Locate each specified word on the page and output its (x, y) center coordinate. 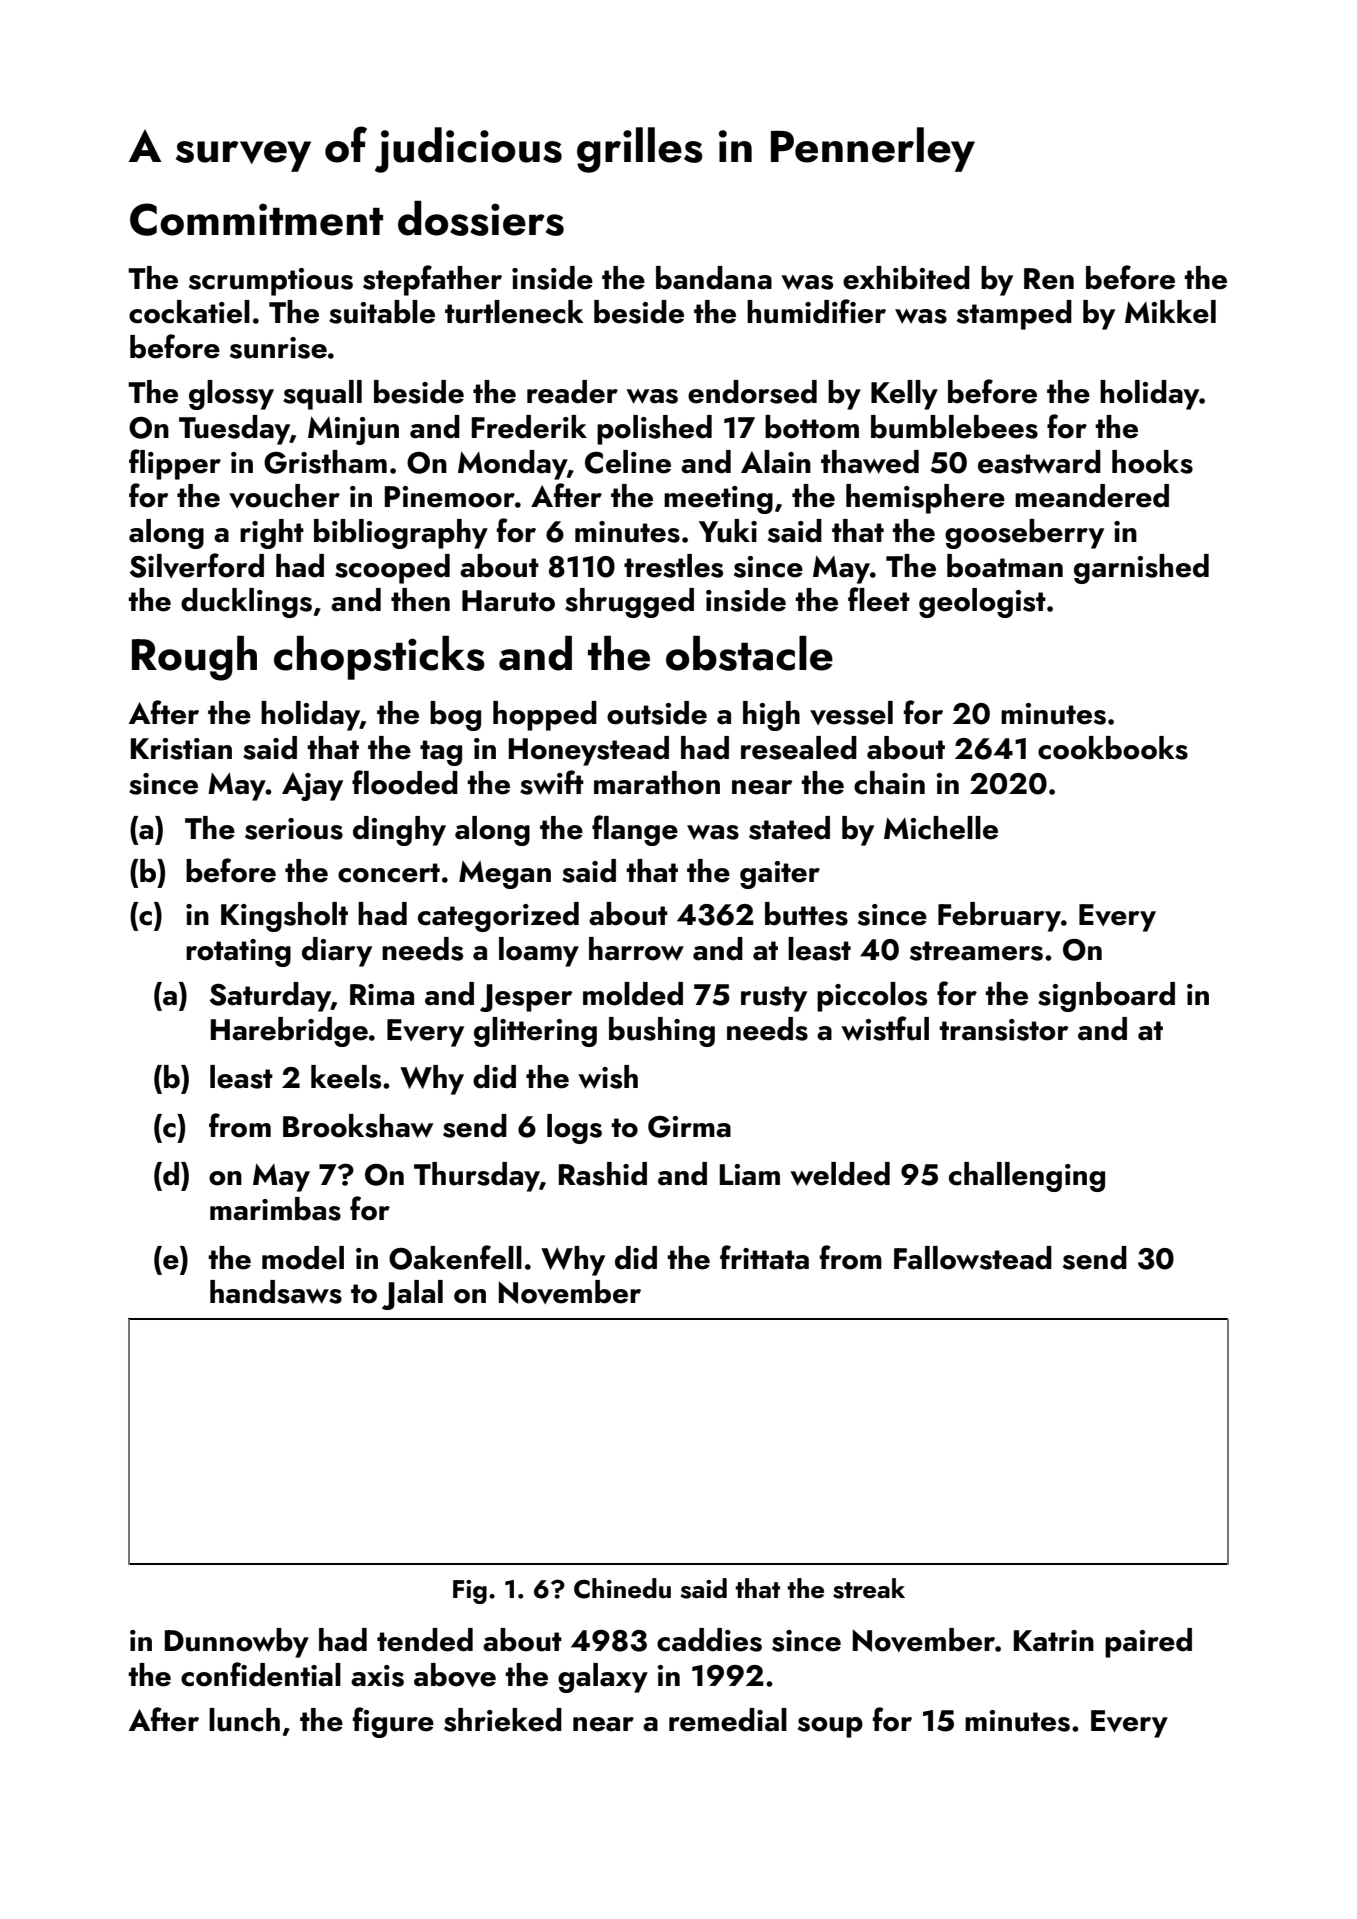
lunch (244, 1720)
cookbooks (1113, 748)
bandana (714, 278)
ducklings (246, 603)
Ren (1049, 279)
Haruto (508, 601)
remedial (728, 1720)
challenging (1027, 1177)
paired (1148, 1643)
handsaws (276, 1292)
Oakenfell (455, 1257)
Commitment (256, 219)
